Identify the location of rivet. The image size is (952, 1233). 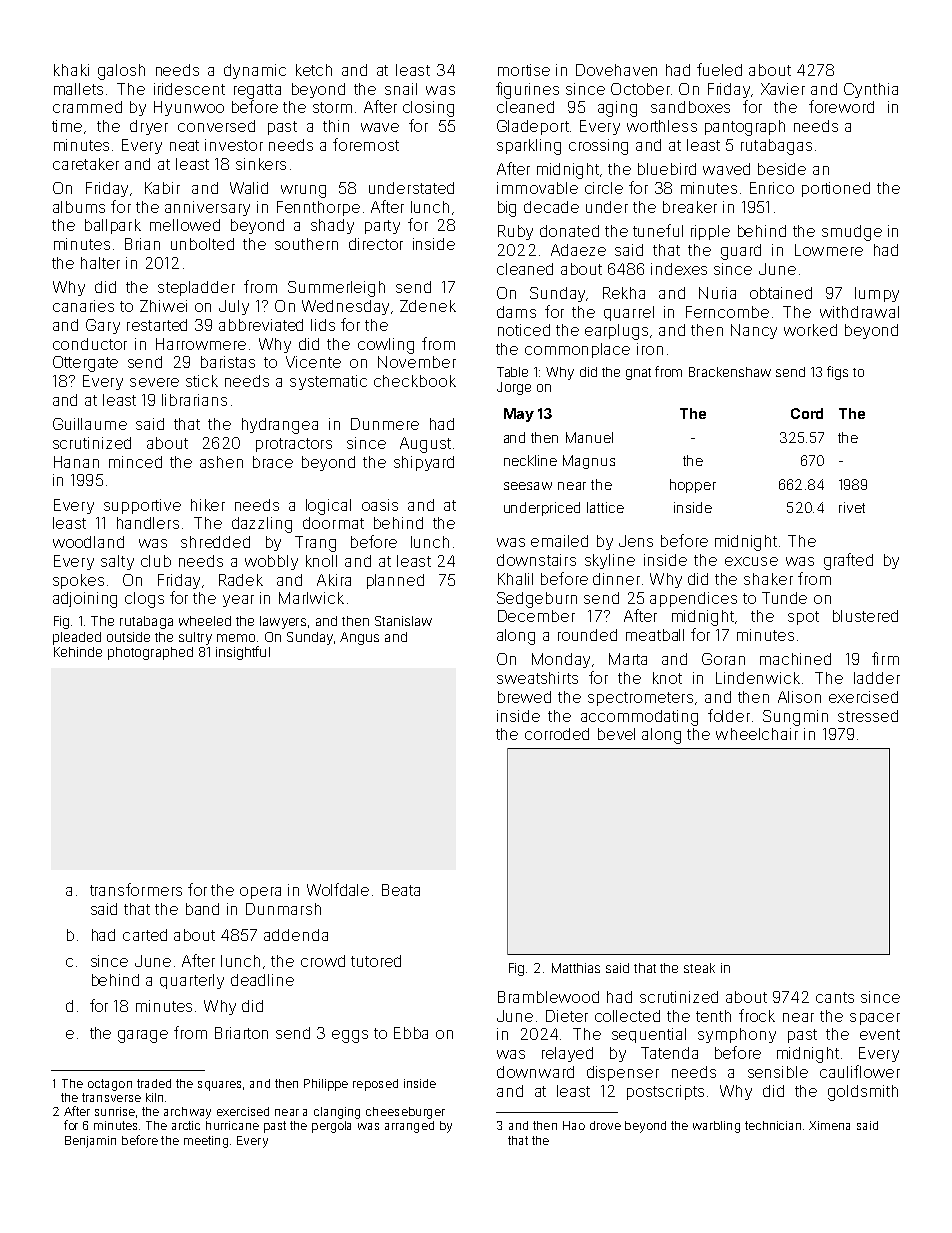
(852, 507).
